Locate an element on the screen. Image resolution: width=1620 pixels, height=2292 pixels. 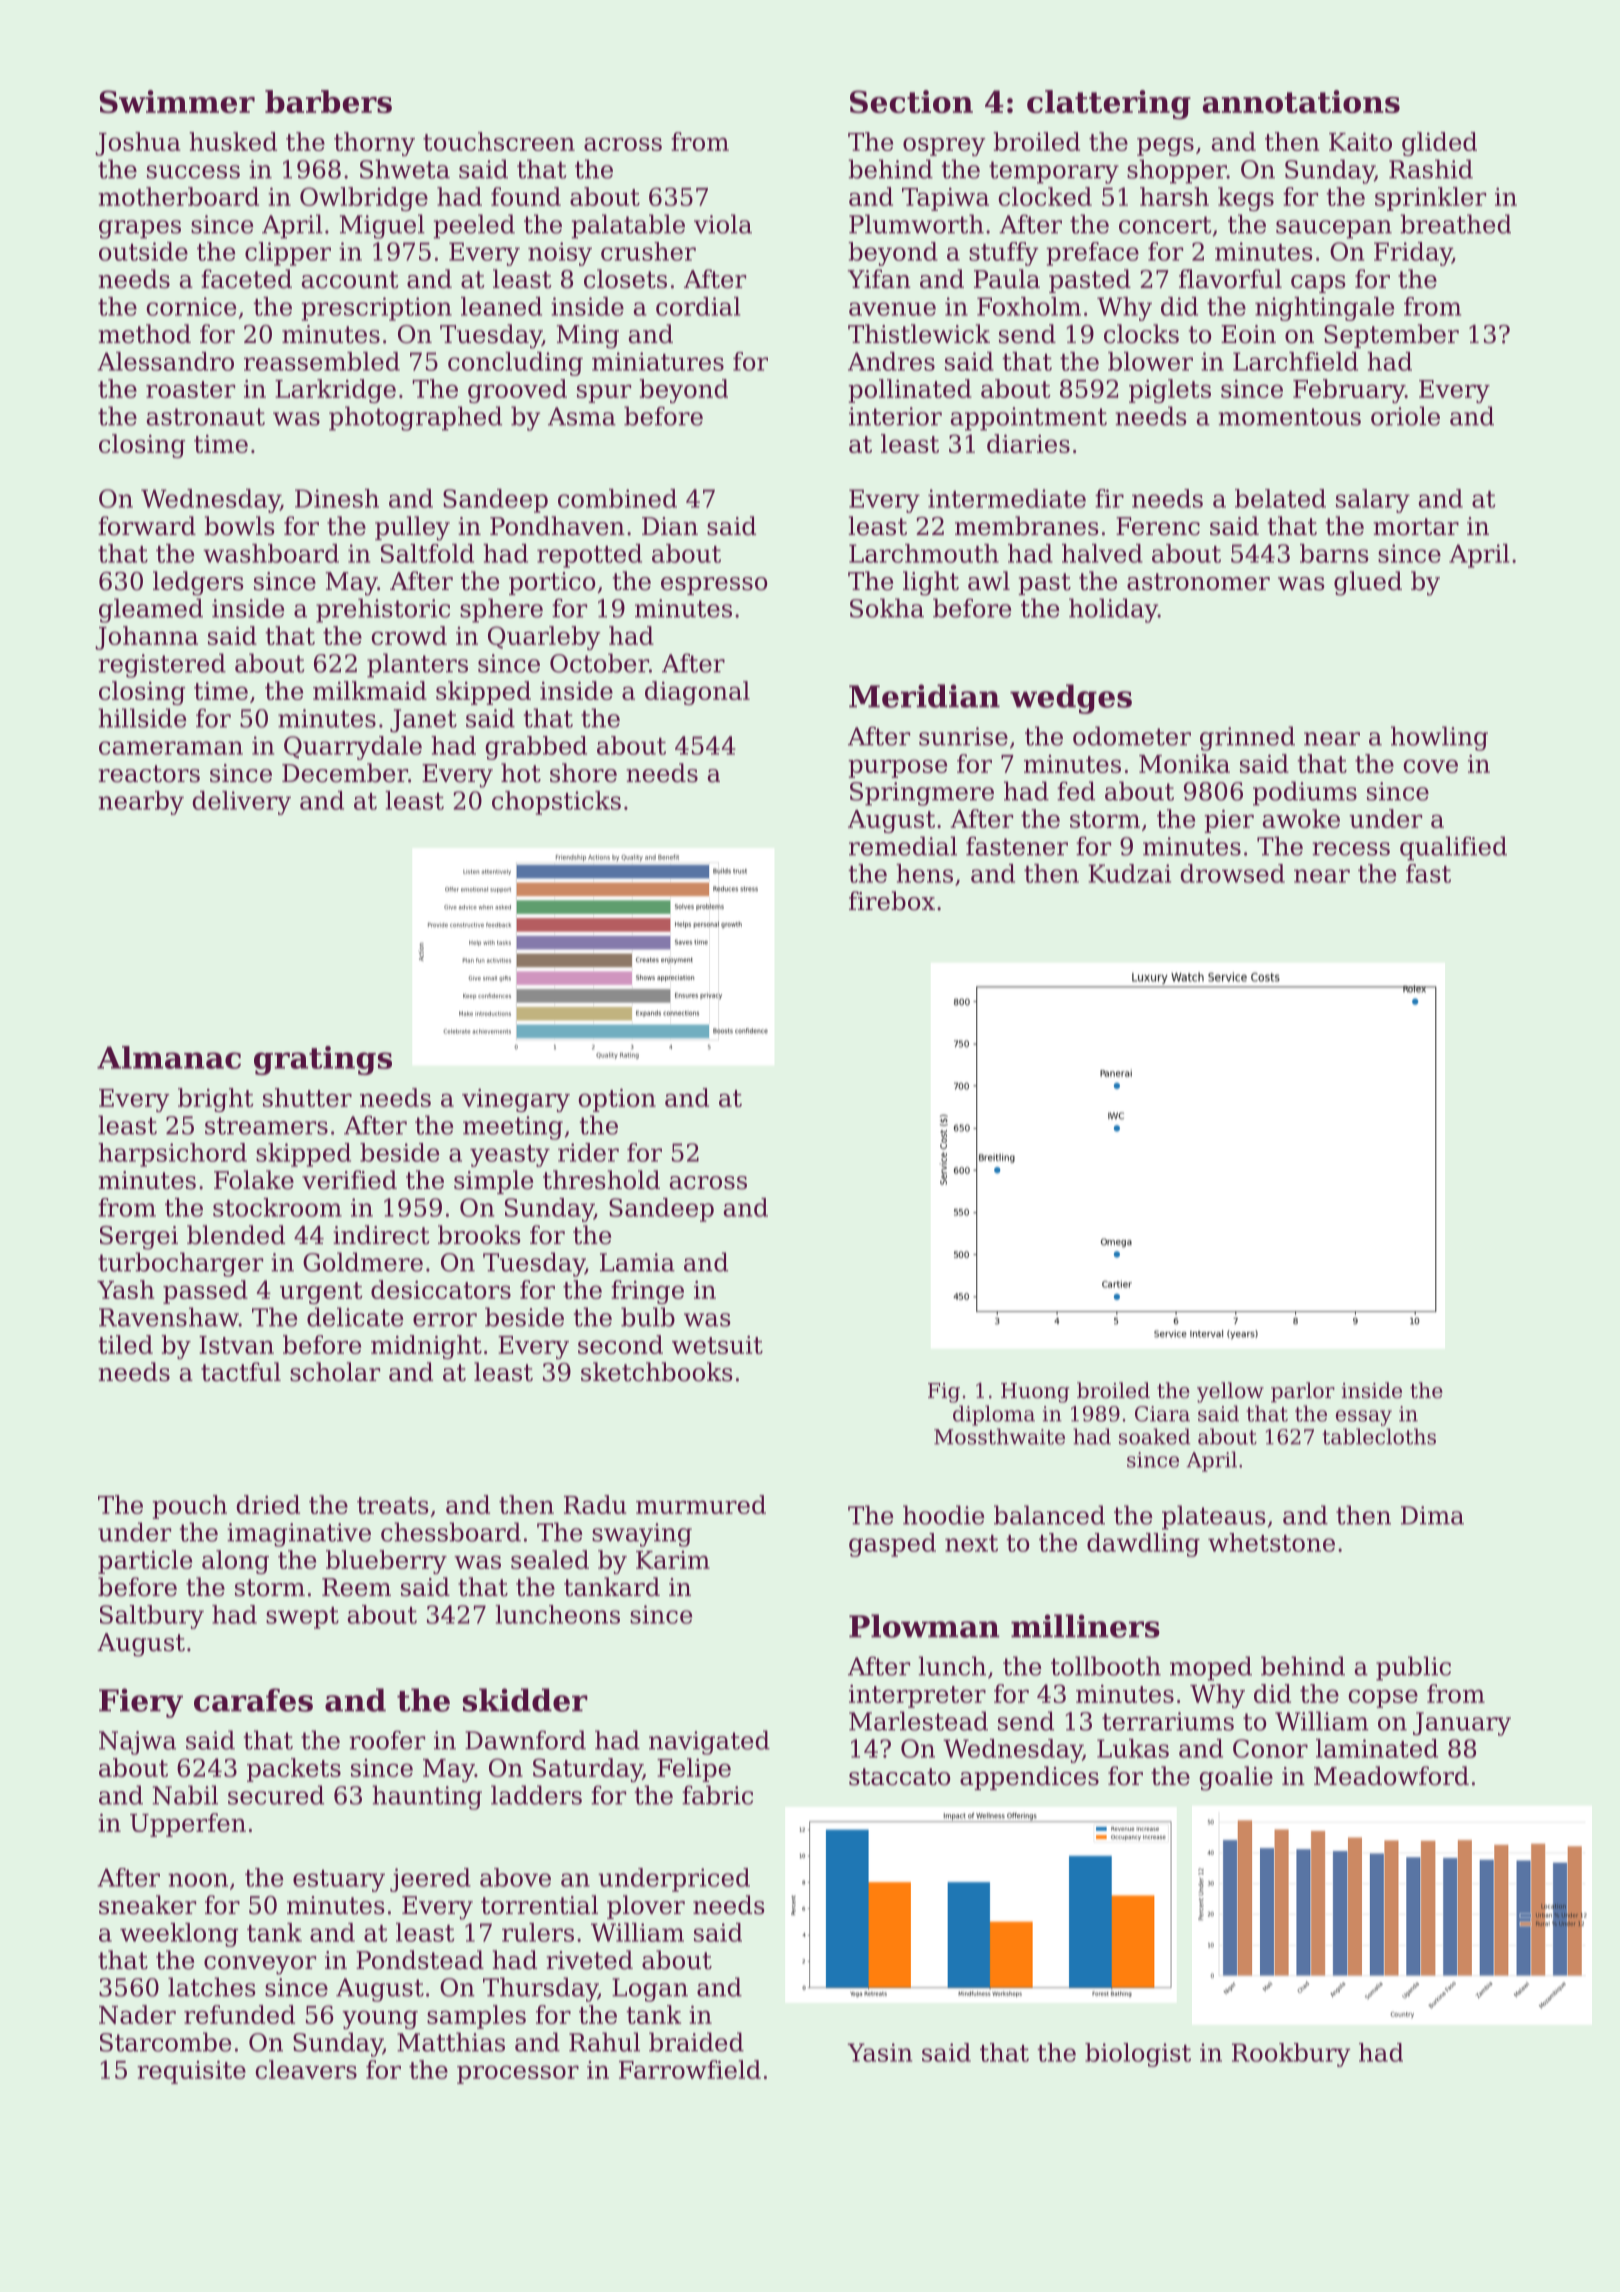
staccato is located at coordinates (899, 1777).
